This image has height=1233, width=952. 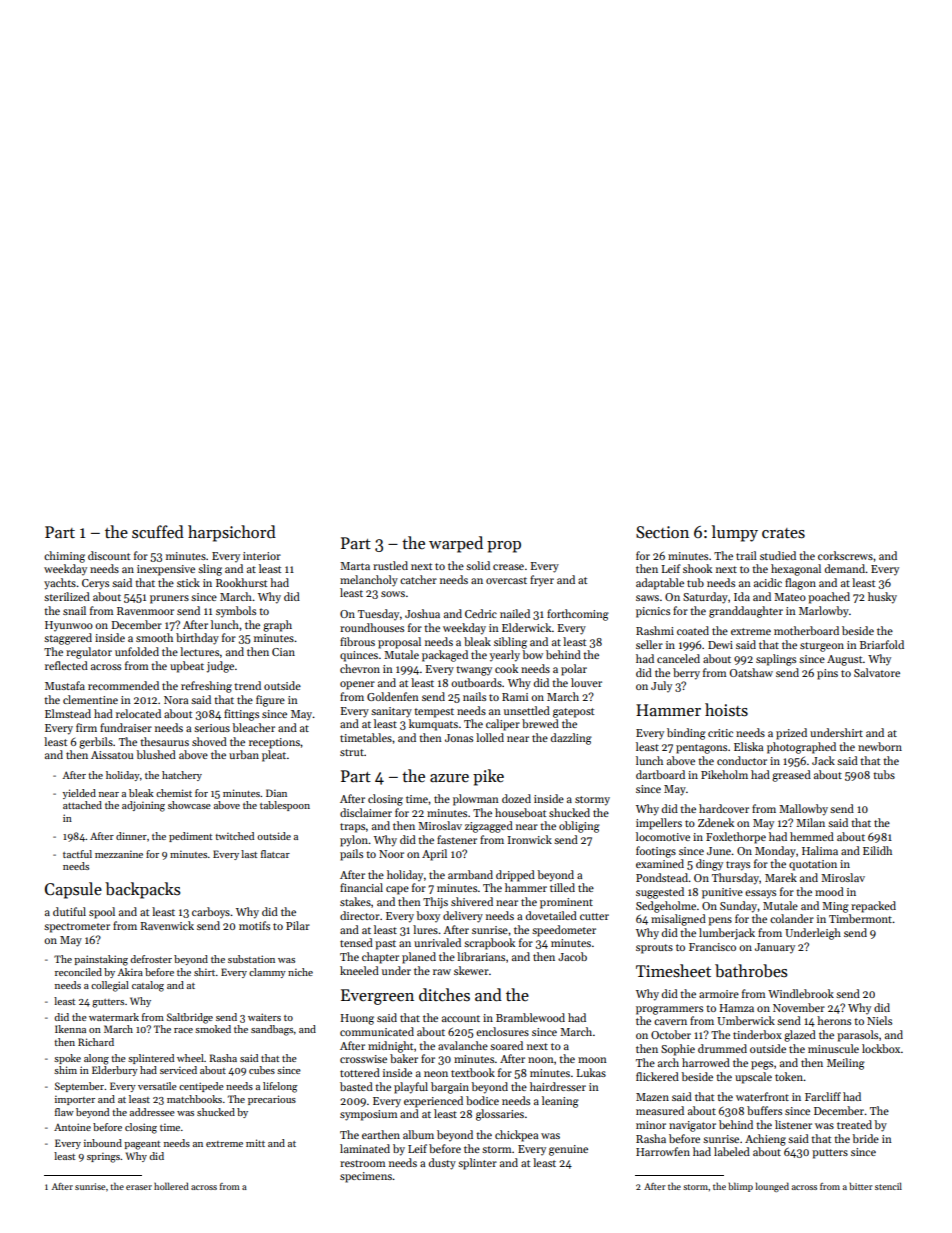 What do you see at coordinates (738, 866) in the image?
I see `trays` at bounding box center [738, 866].
